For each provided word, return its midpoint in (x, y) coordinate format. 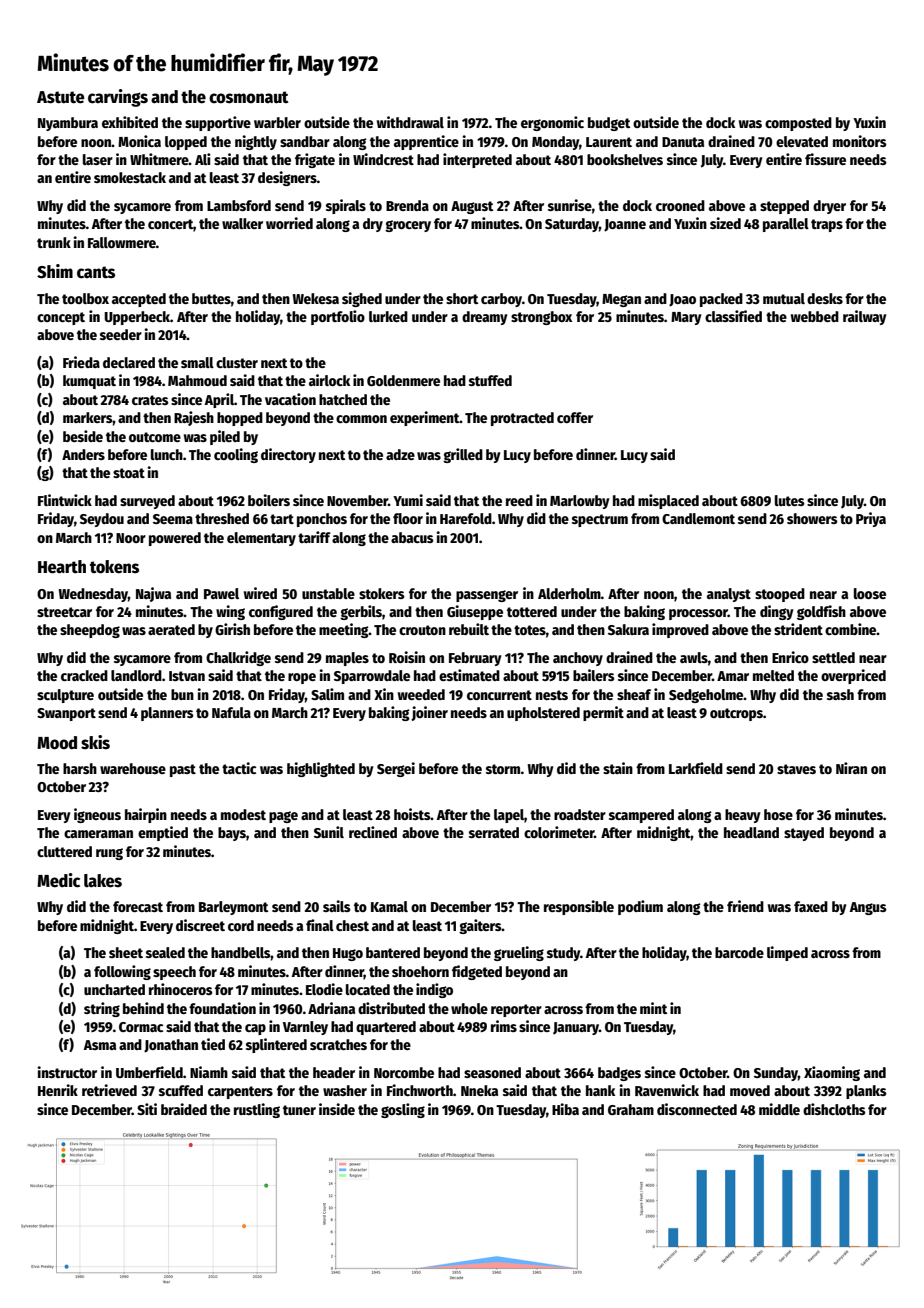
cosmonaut (249, 97)
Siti (147, 1109)
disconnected (697, 1109)
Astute (61, 97)
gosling (403, 1110)
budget (609, 124)
